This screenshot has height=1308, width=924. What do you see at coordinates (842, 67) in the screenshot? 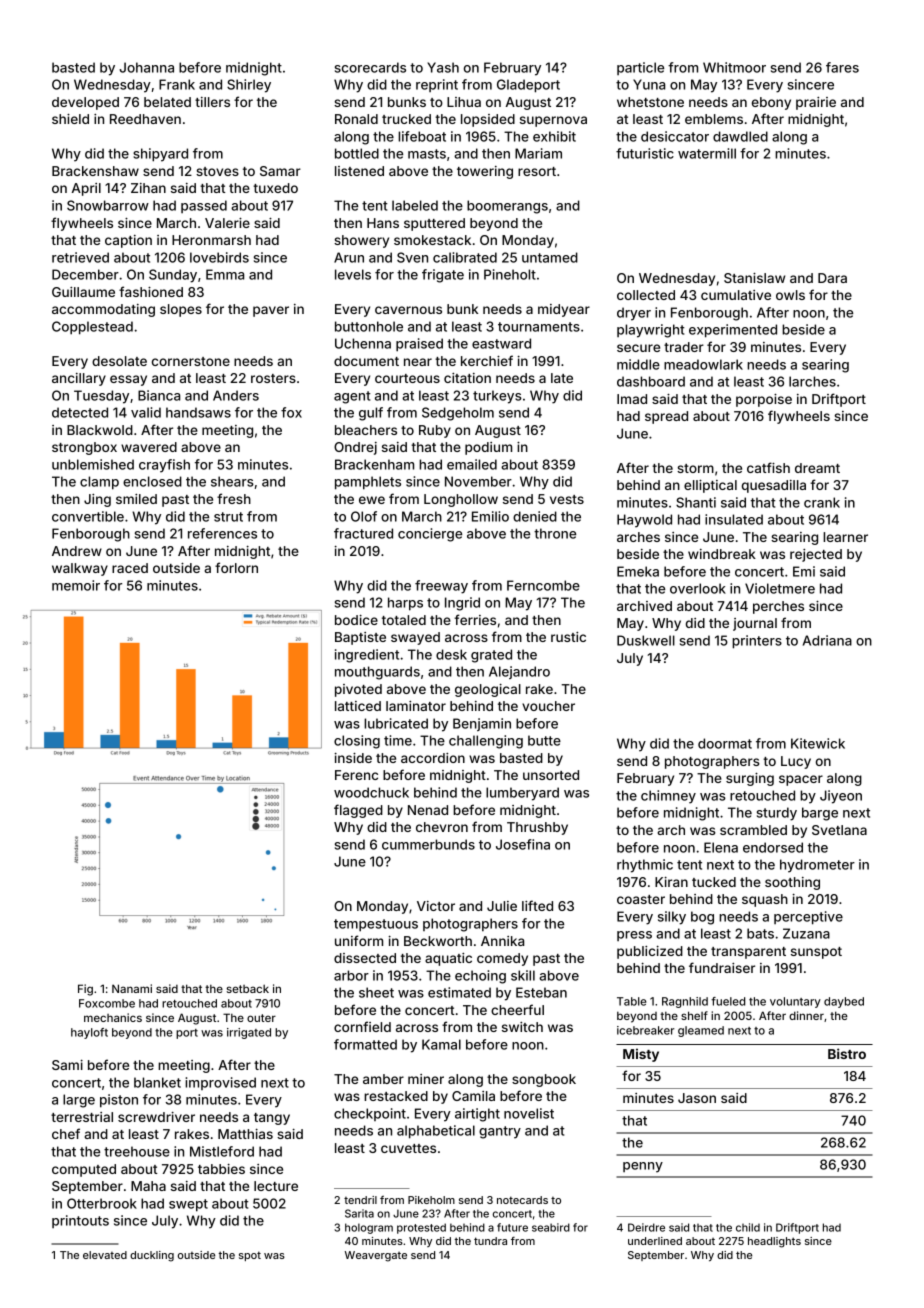
I see `fares` at bounding box center [842, 67].
